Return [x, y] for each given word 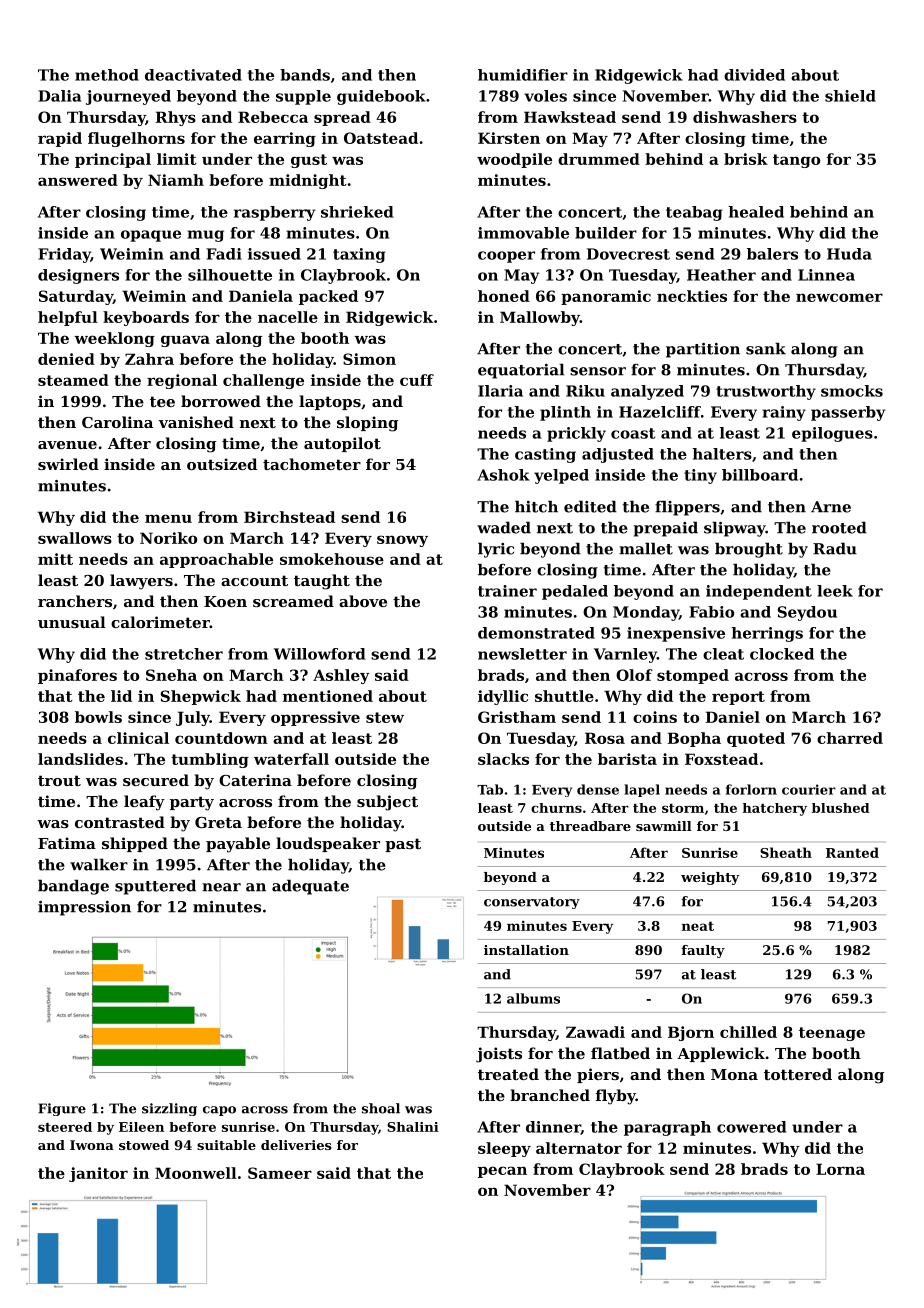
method [107, 75]
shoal [381, 1108]
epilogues [832, 434]
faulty [703, 951]
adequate [310, 887]
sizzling [169, 1109]
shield [850, 96]
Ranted [852, 852]
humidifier [523, 75]
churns [556, 808]
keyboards [146, 318]
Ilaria [500, 391]
